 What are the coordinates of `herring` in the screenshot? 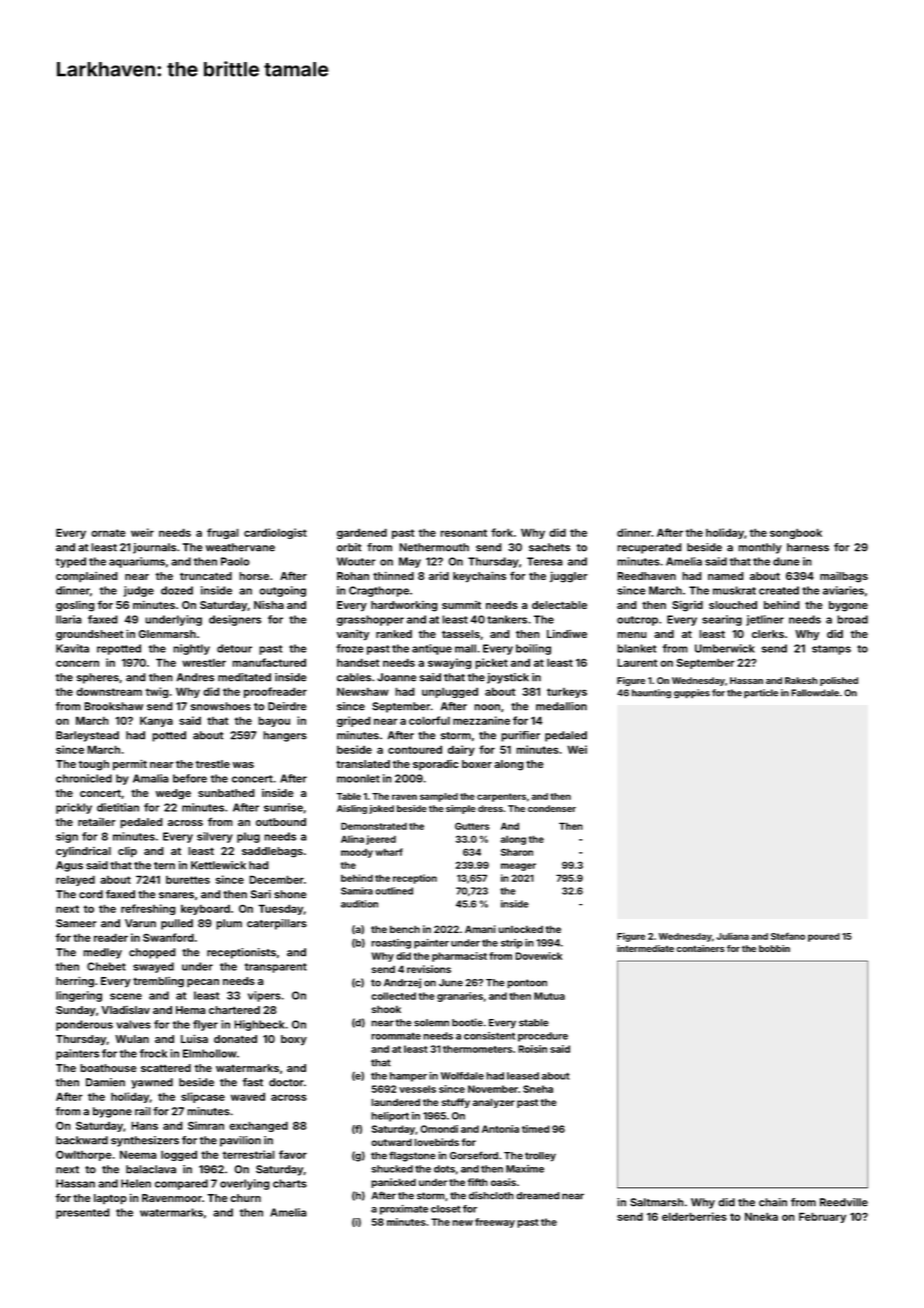 It's located at (75, 982).
